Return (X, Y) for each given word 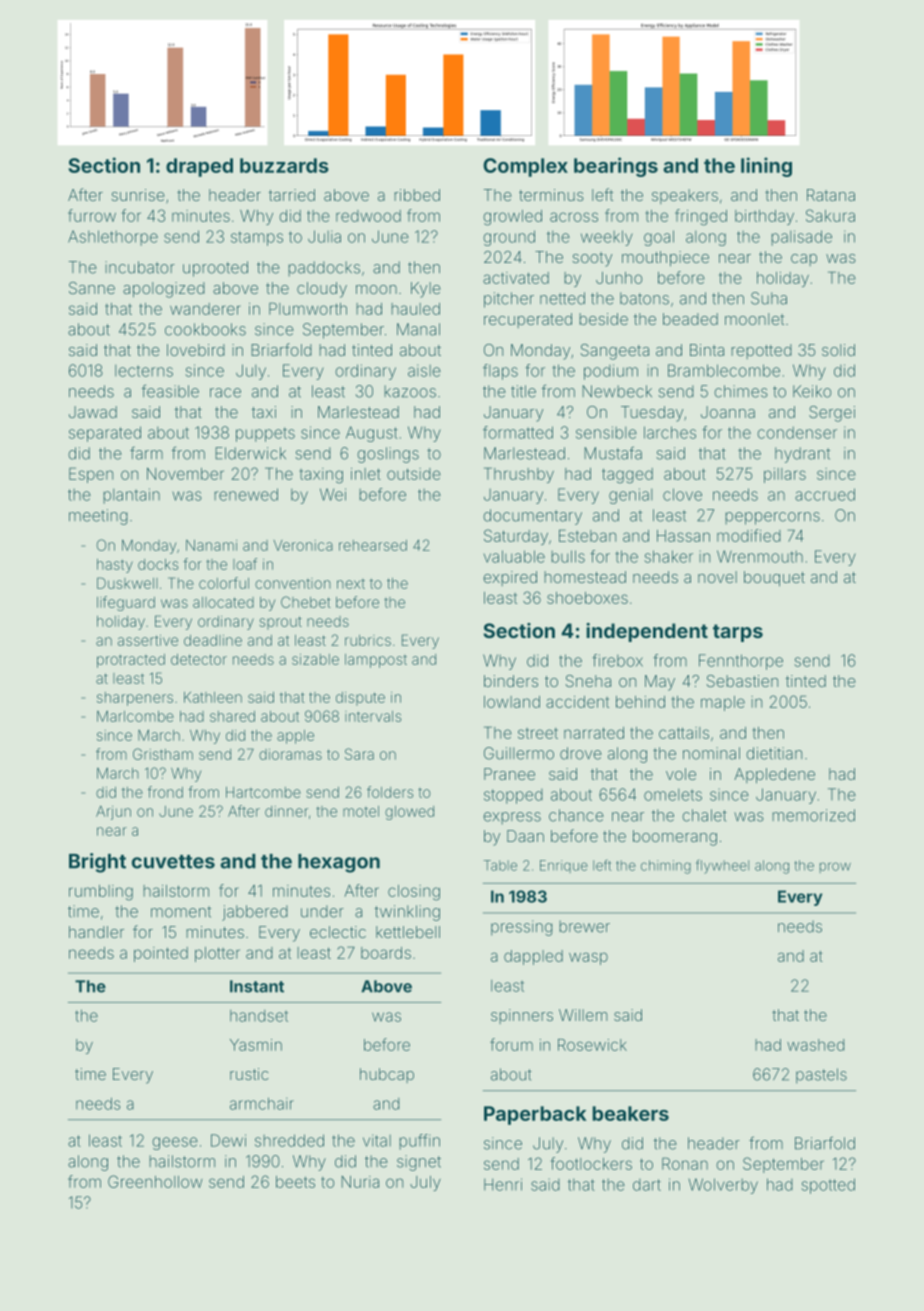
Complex (525, 167)
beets (295, 1182)
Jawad (93, 412)
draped (199, 167)
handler (96, 932)
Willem (583, 1015)
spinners (522, 1016)
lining (766, 167)
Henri (503, 1184)
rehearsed (373, 545)
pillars (785, 475)
